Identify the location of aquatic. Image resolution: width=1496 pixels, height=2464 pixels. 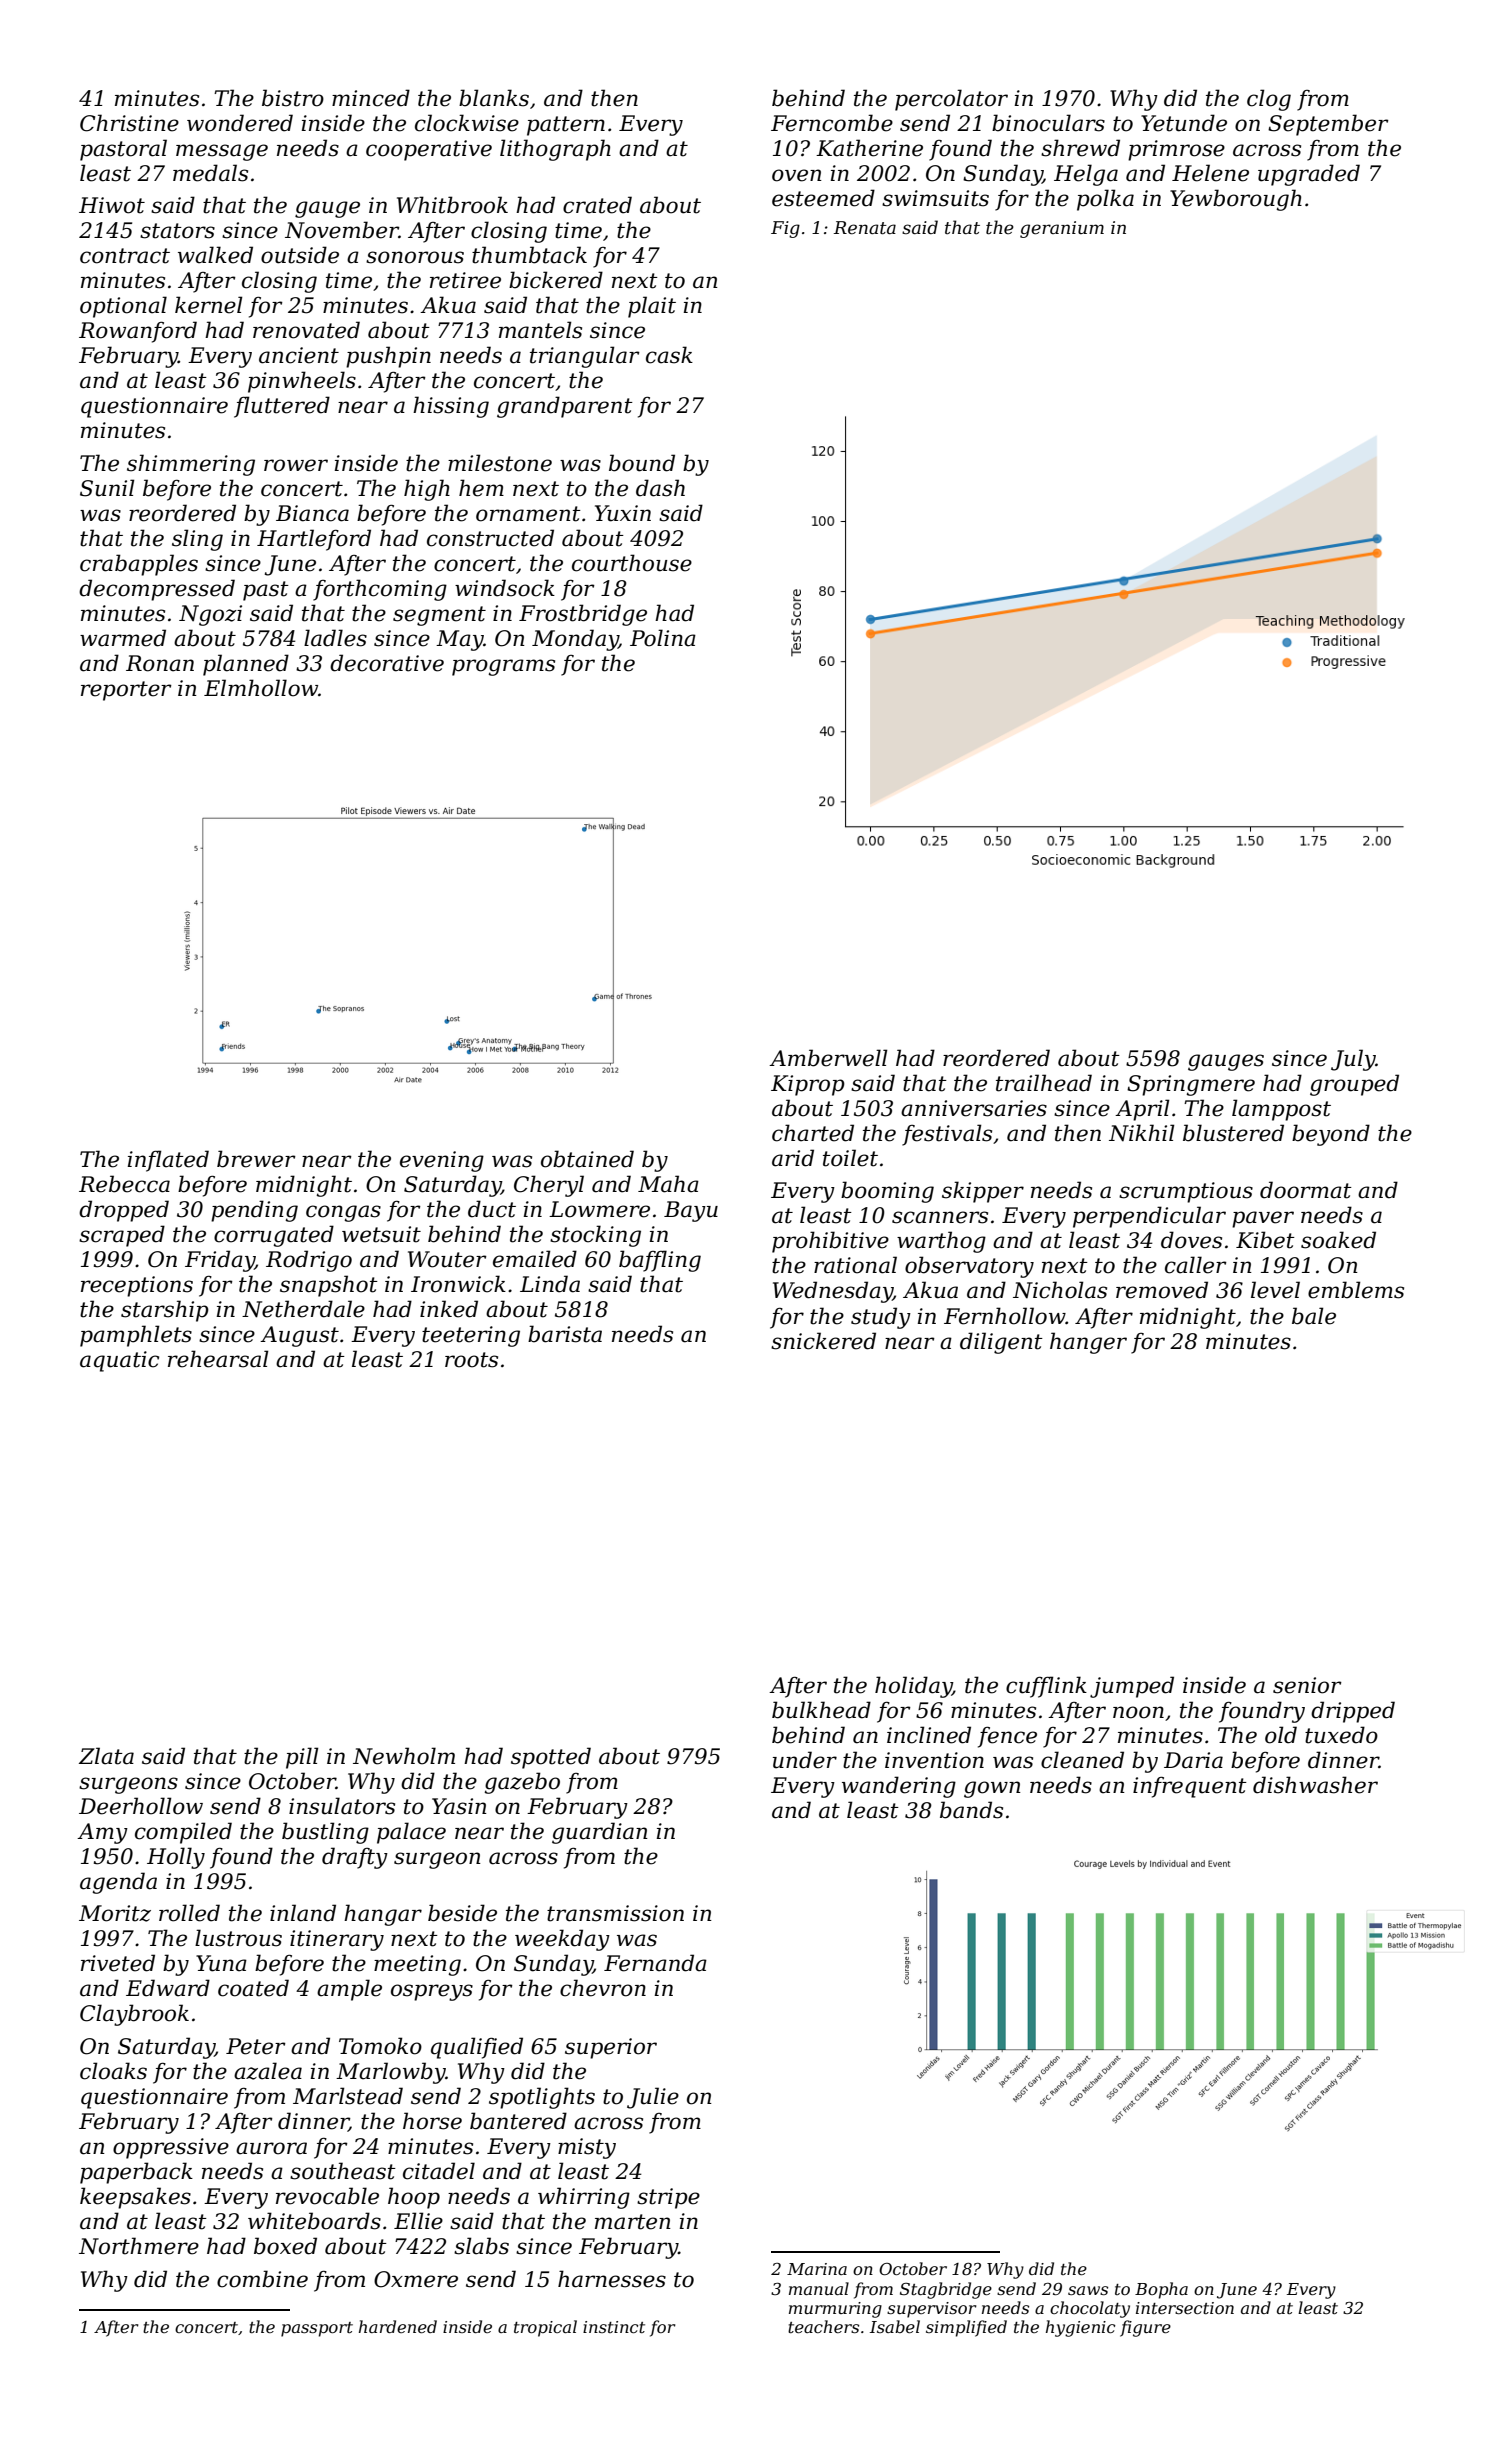
(119, 1361).
